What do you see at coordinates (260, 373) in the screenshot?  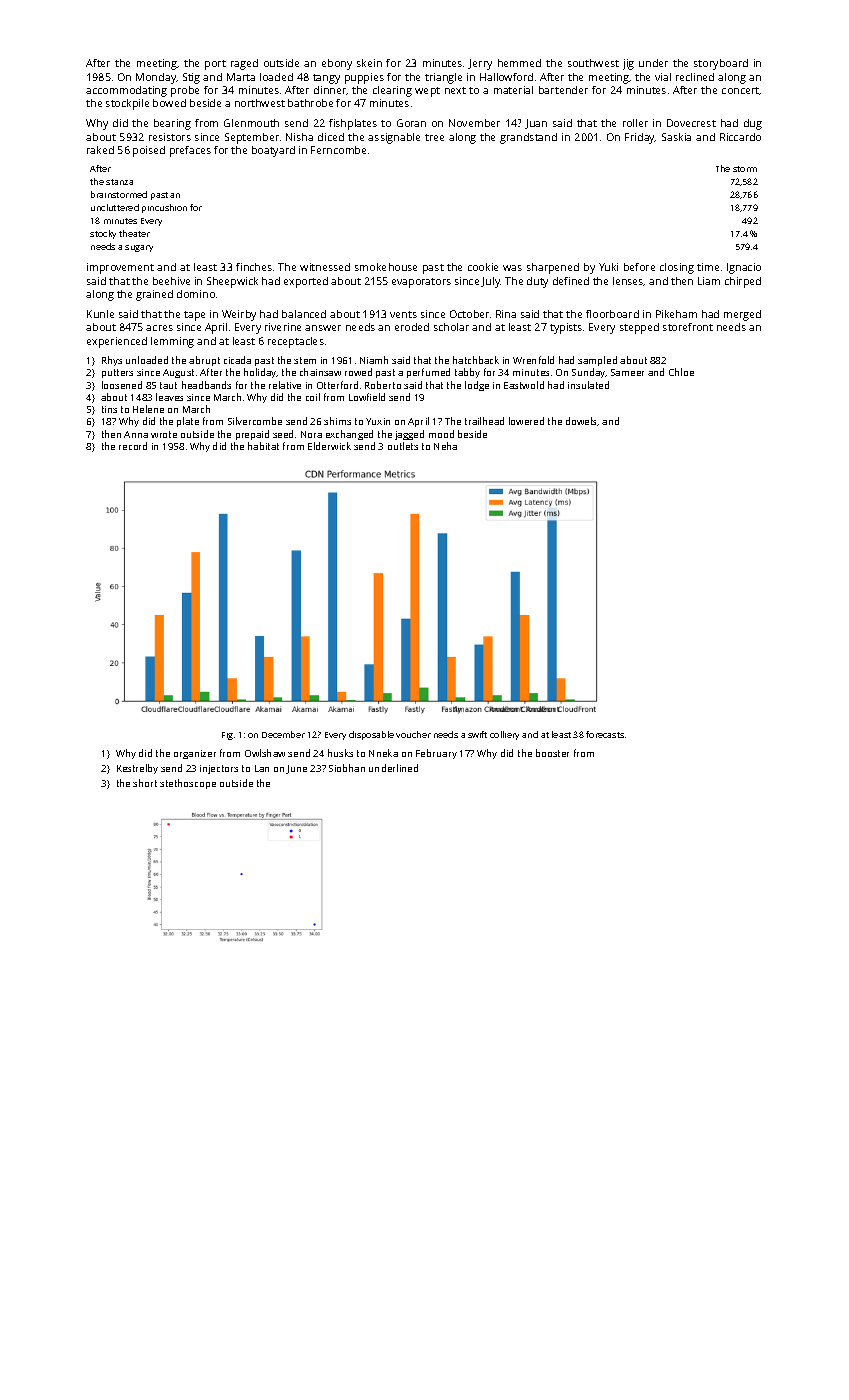 I see `holiday` at bounding box center [260, 373].
